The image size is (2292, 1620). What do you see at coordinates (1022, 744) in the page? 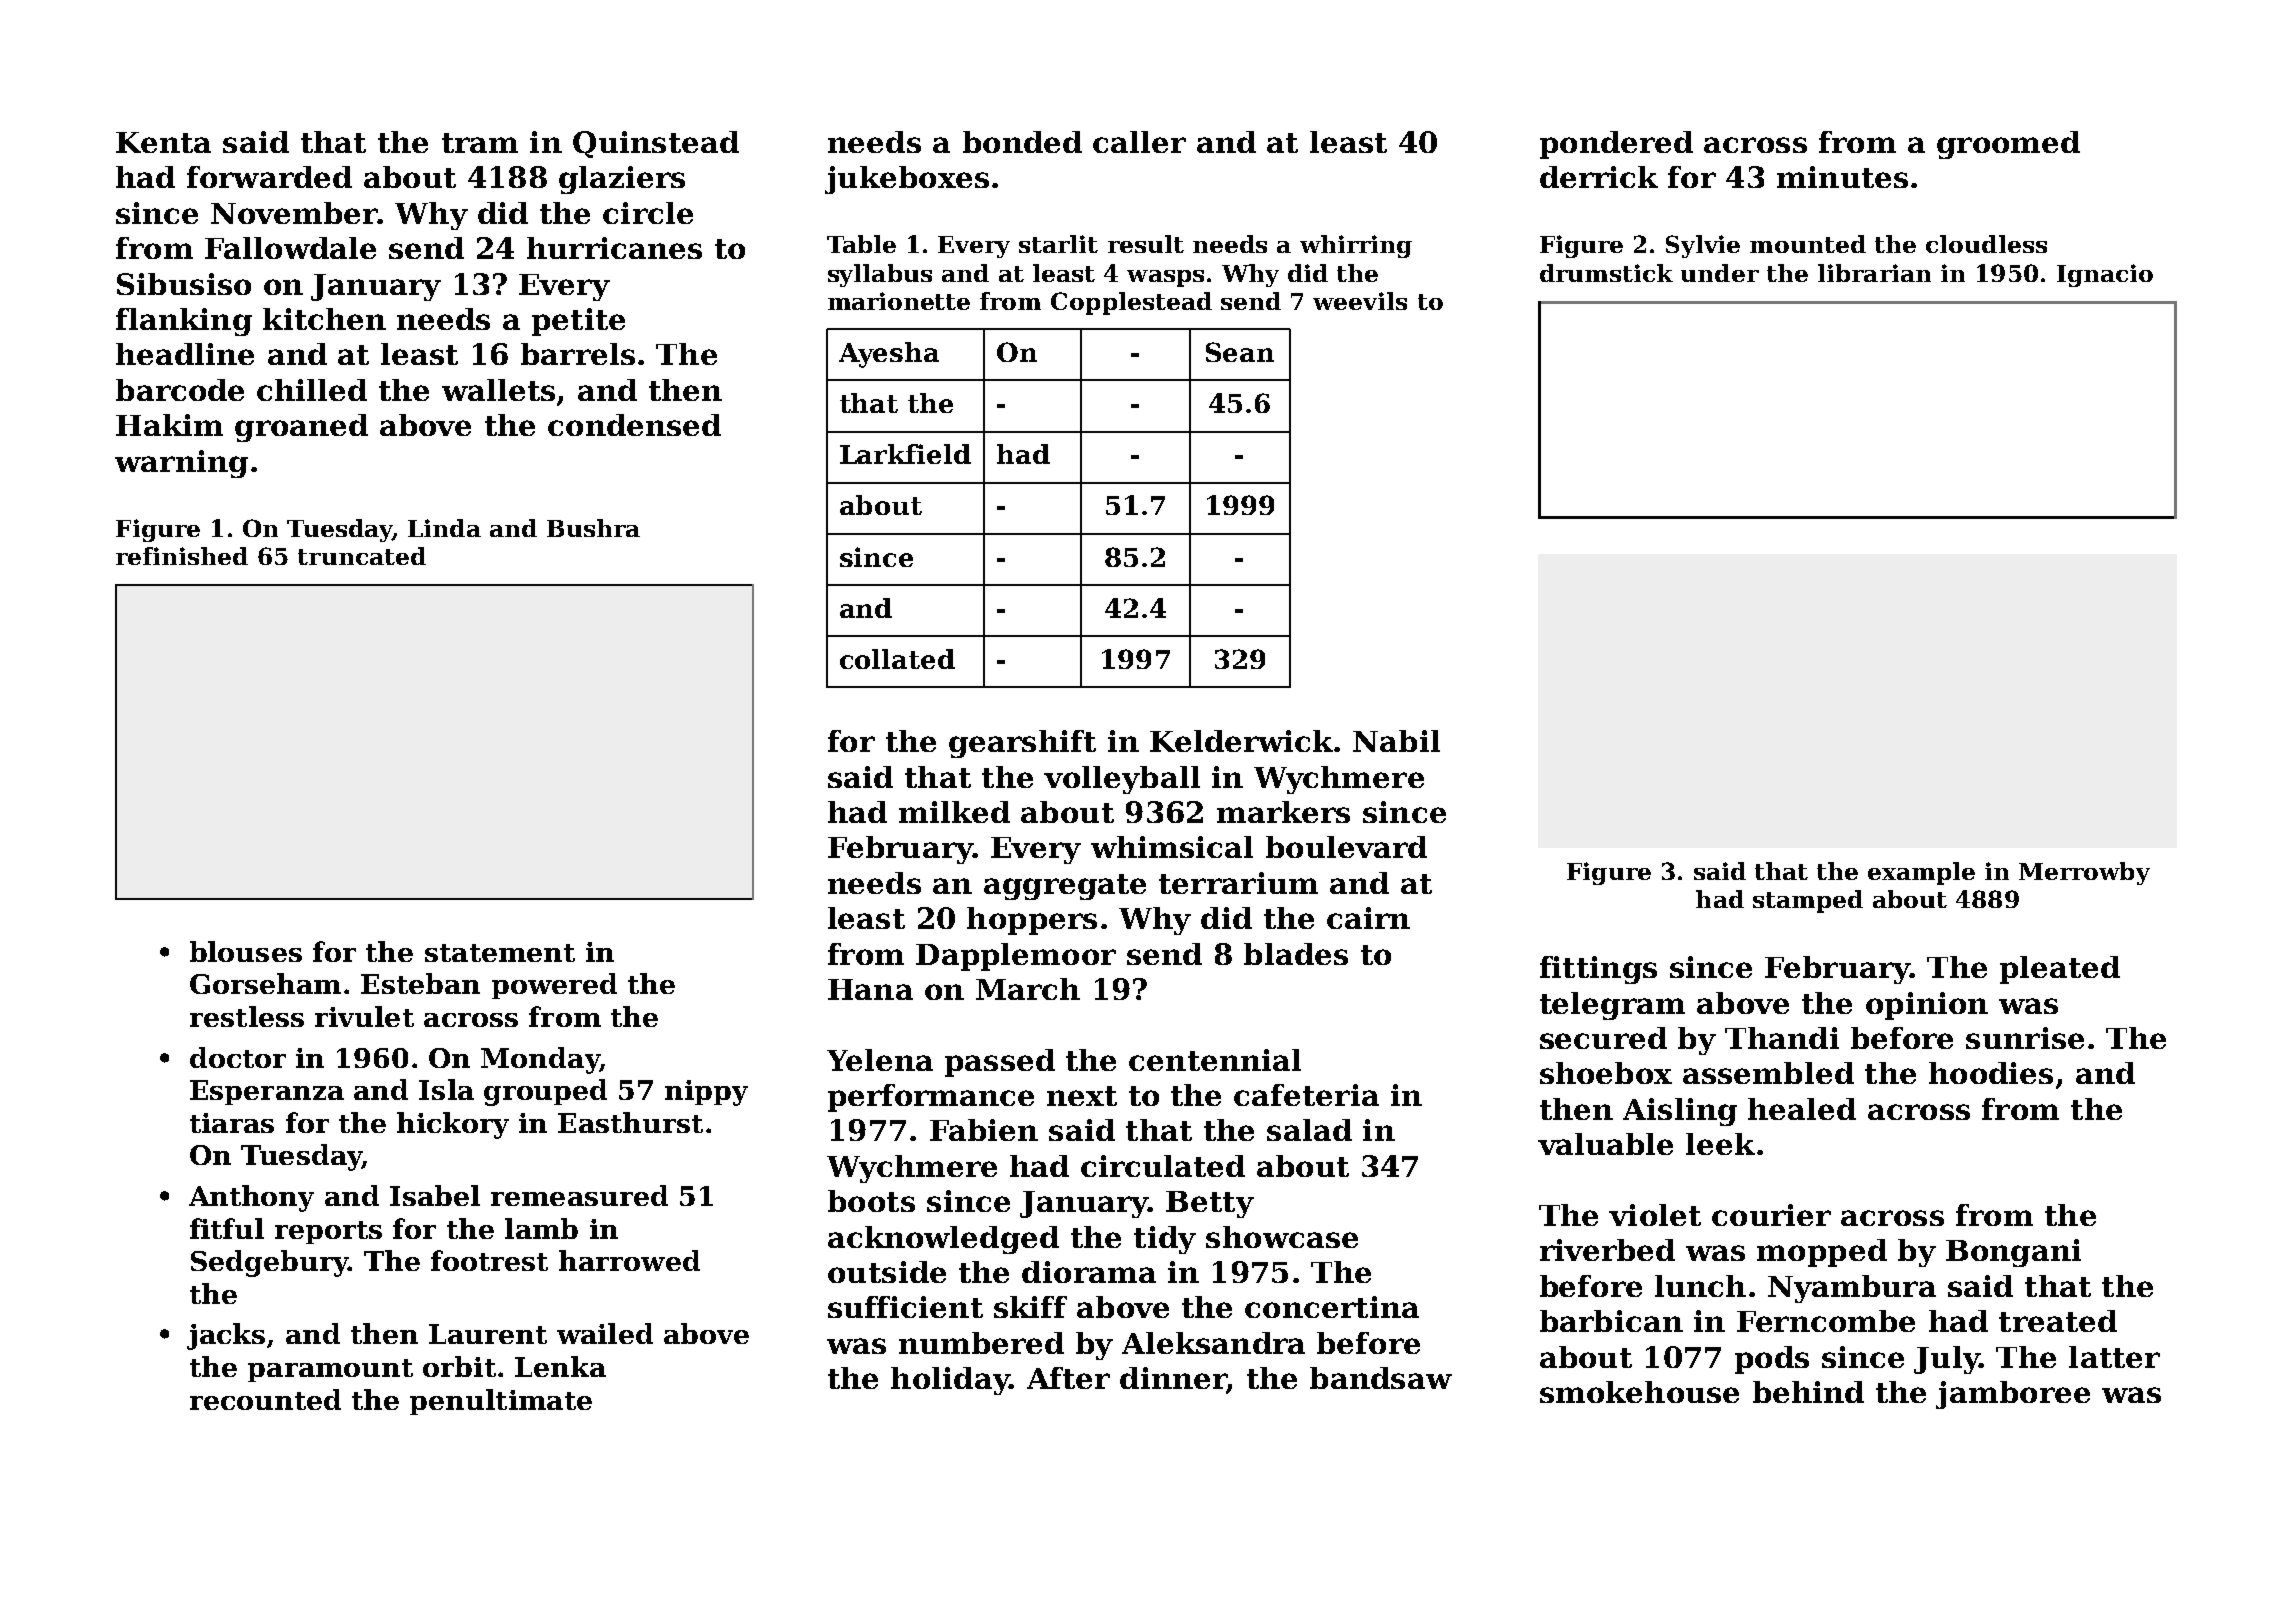
I see `gearshift` at bounding box center [1022, 744].
